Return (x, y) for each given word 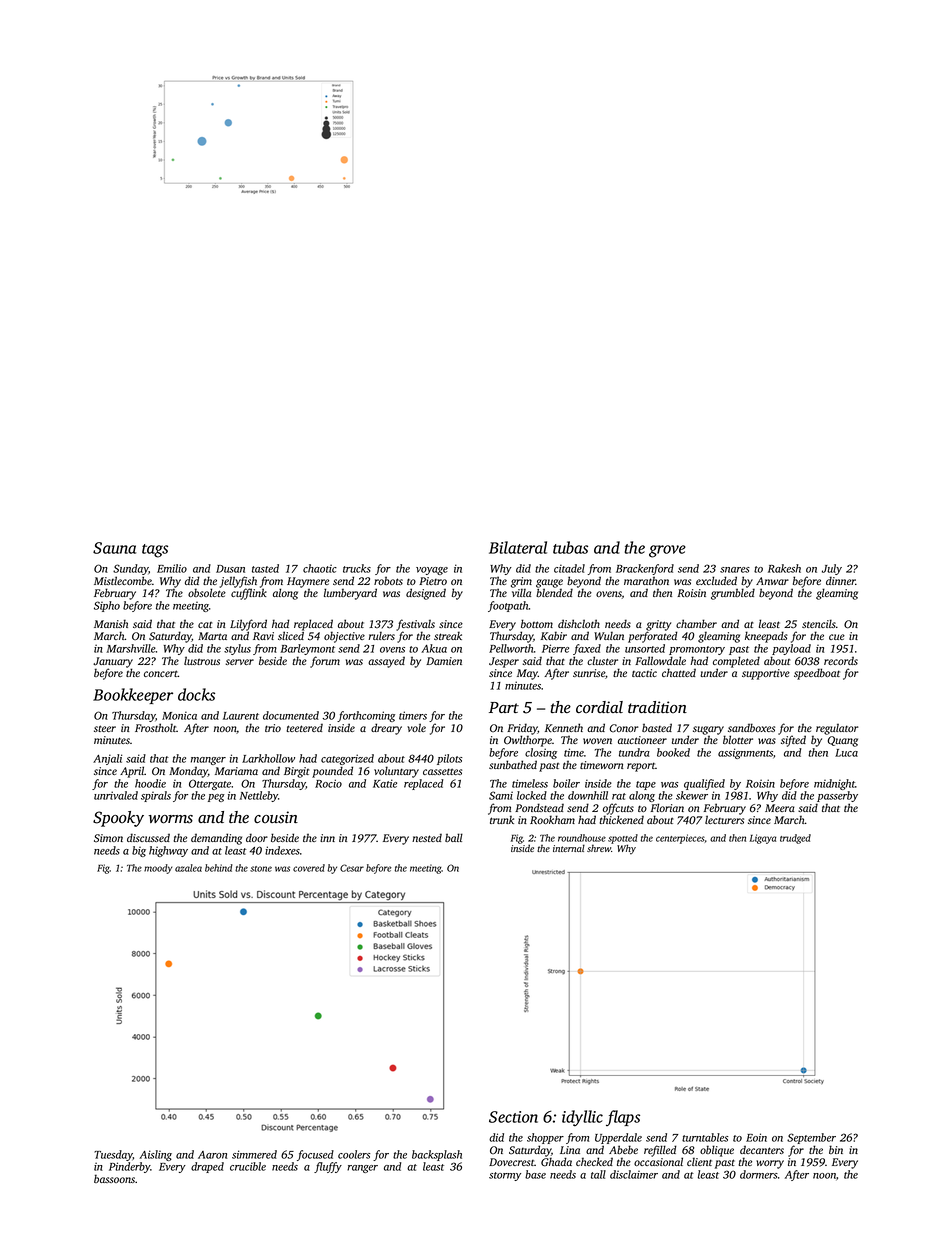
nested (427, 837)
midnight (834, 784)
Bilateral (518, 547)
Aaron (212, 1155)
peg (216, 798)
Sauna (114, 548)
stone (261, 869)
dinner (841, 580)
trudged (795, 839)
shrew (599, 848)
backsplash (437, 1155)
